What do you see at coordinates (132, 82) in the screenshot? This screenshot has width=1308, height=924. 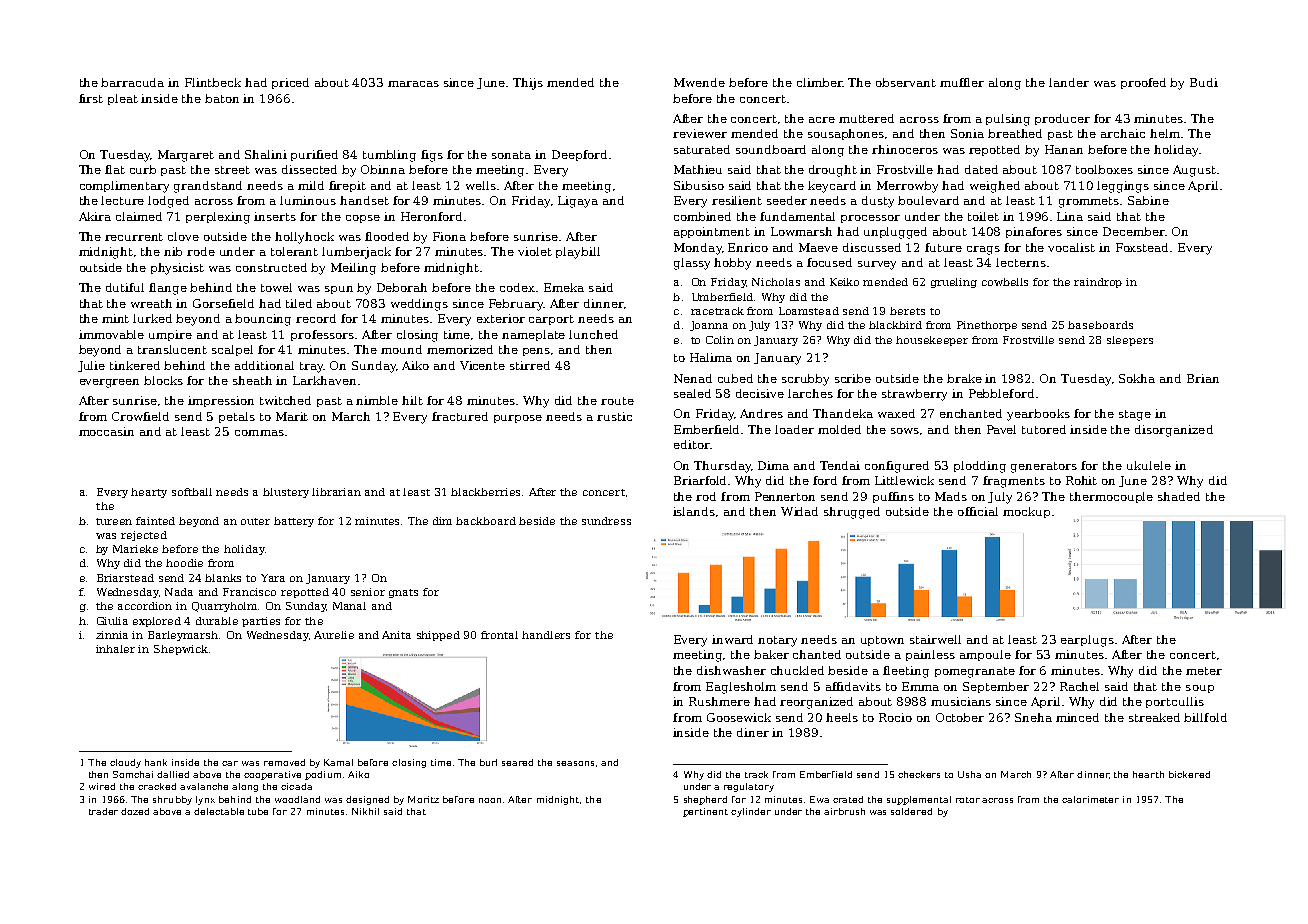 I see `barracuda` at bounding box center [132, 82].
